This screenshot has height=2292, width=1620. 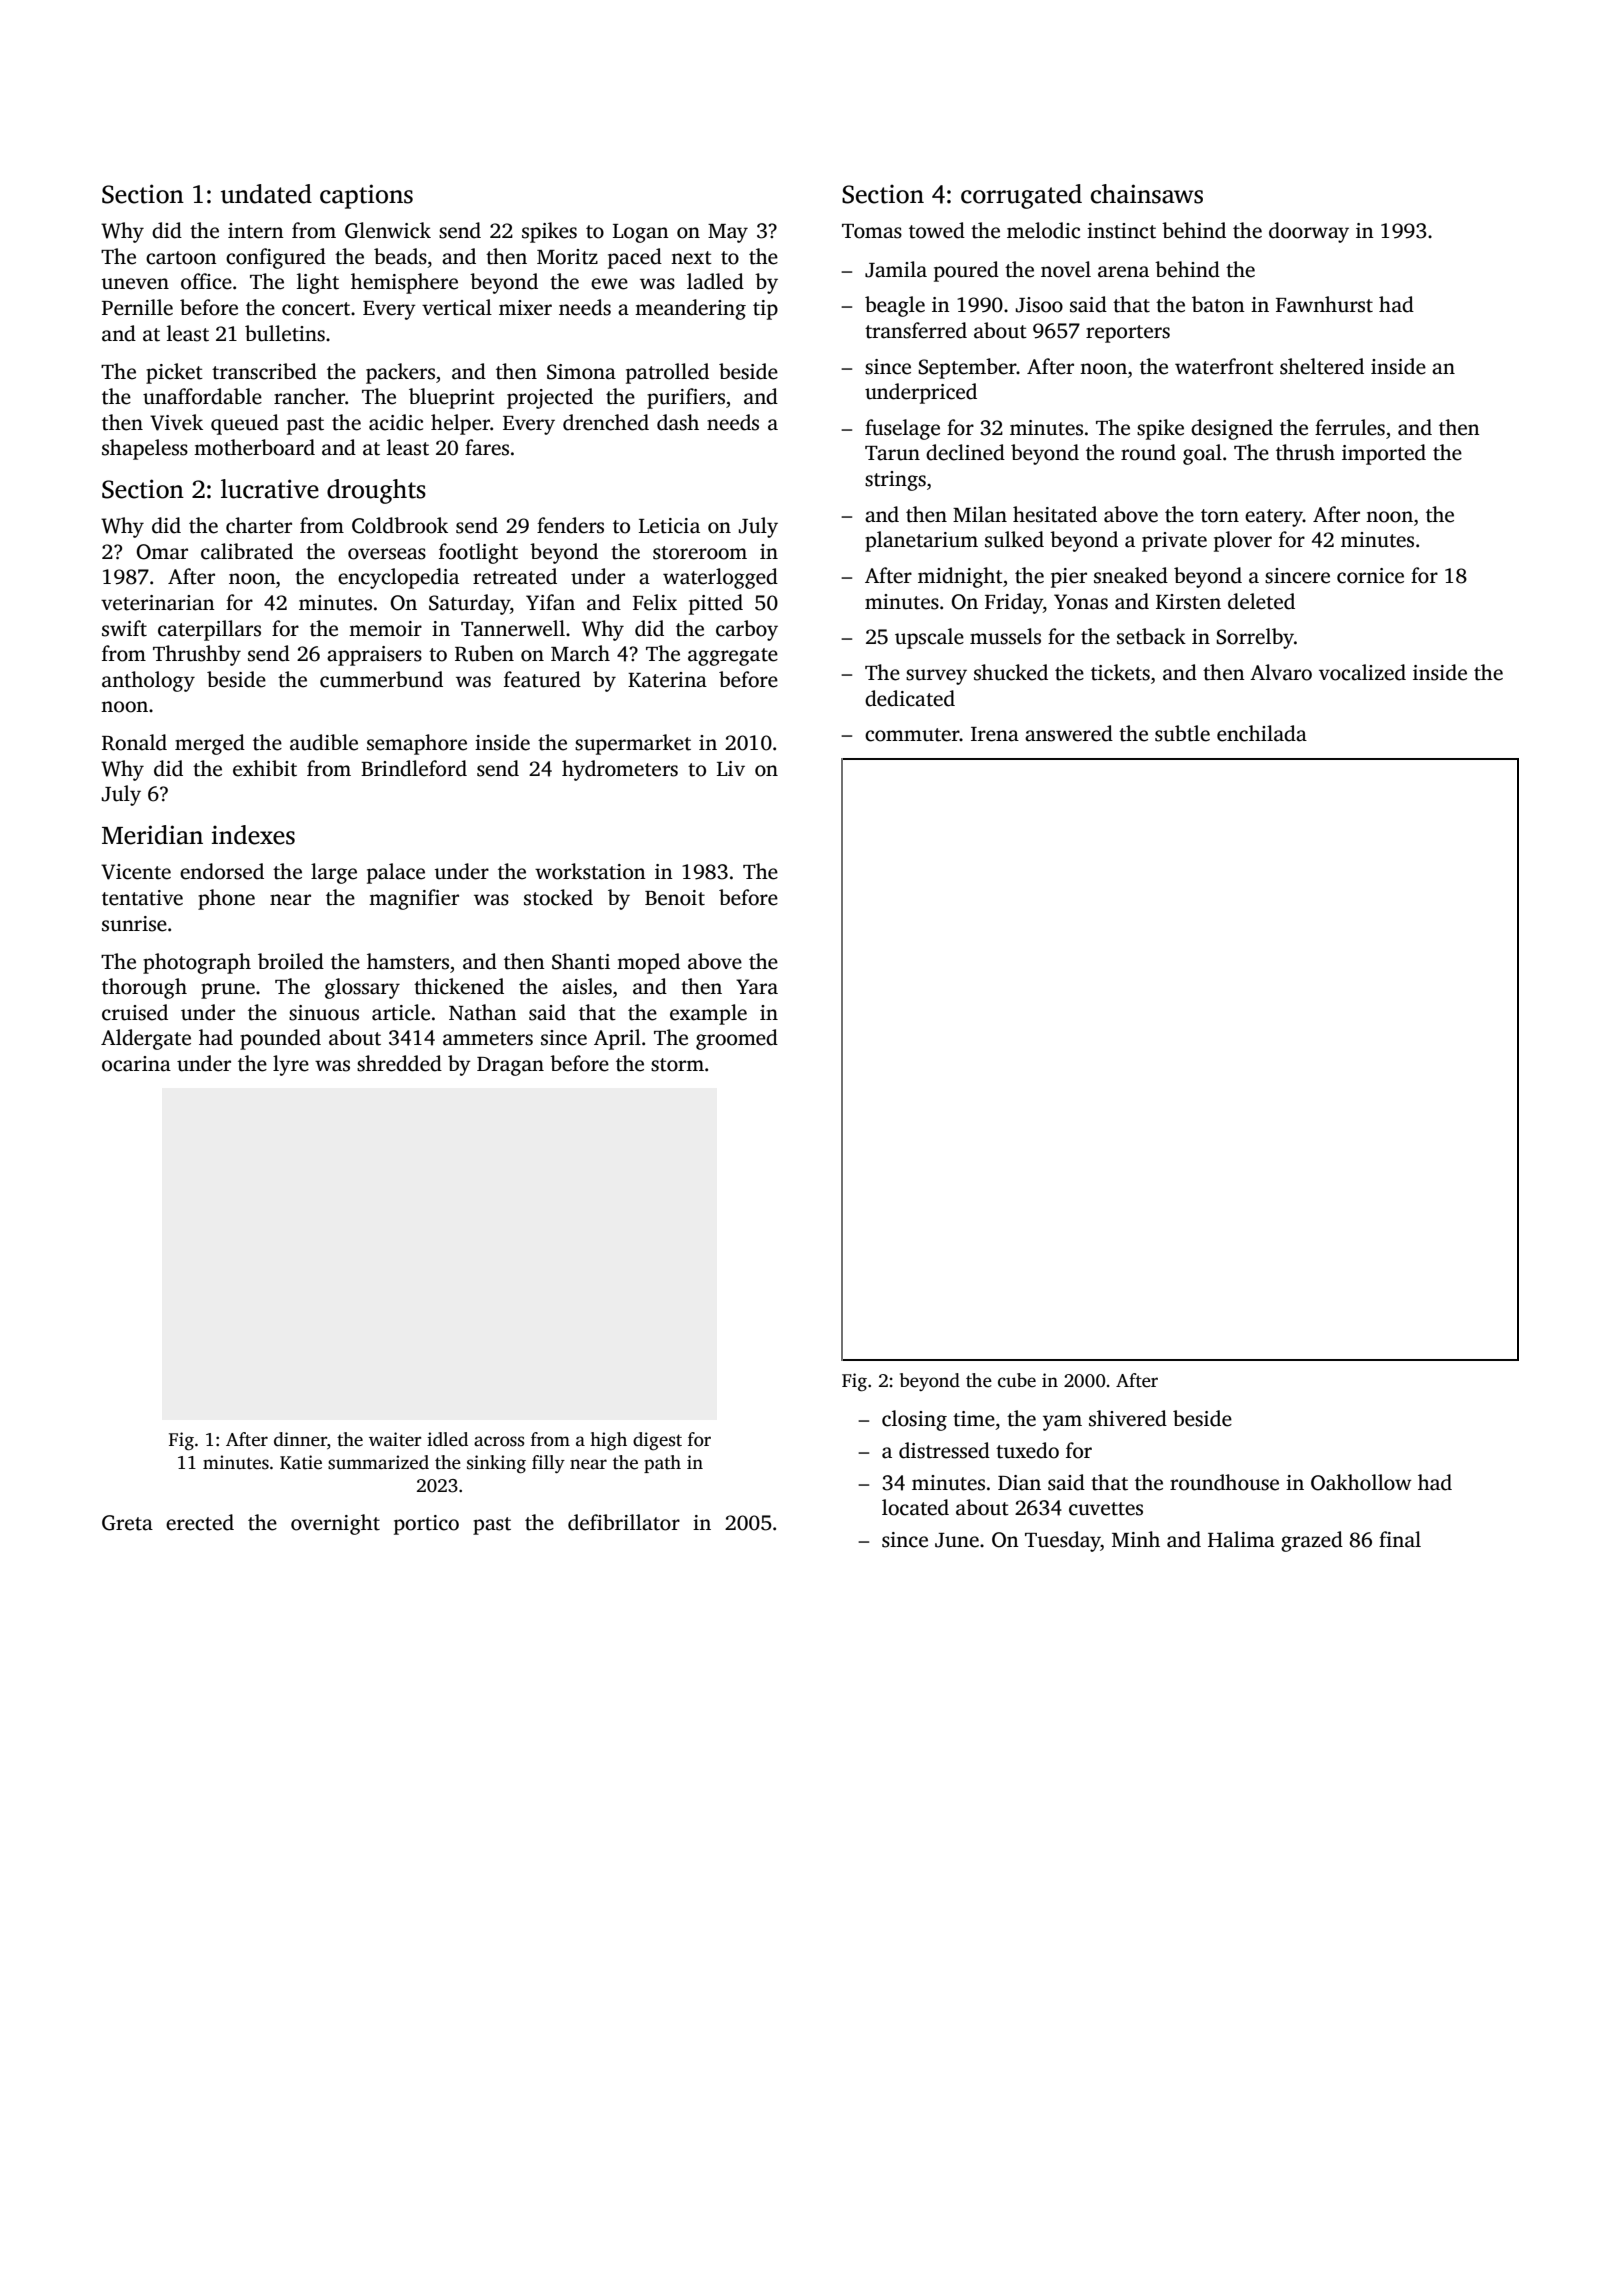 I want to click on cartoon, so click(x=181, y=258).
